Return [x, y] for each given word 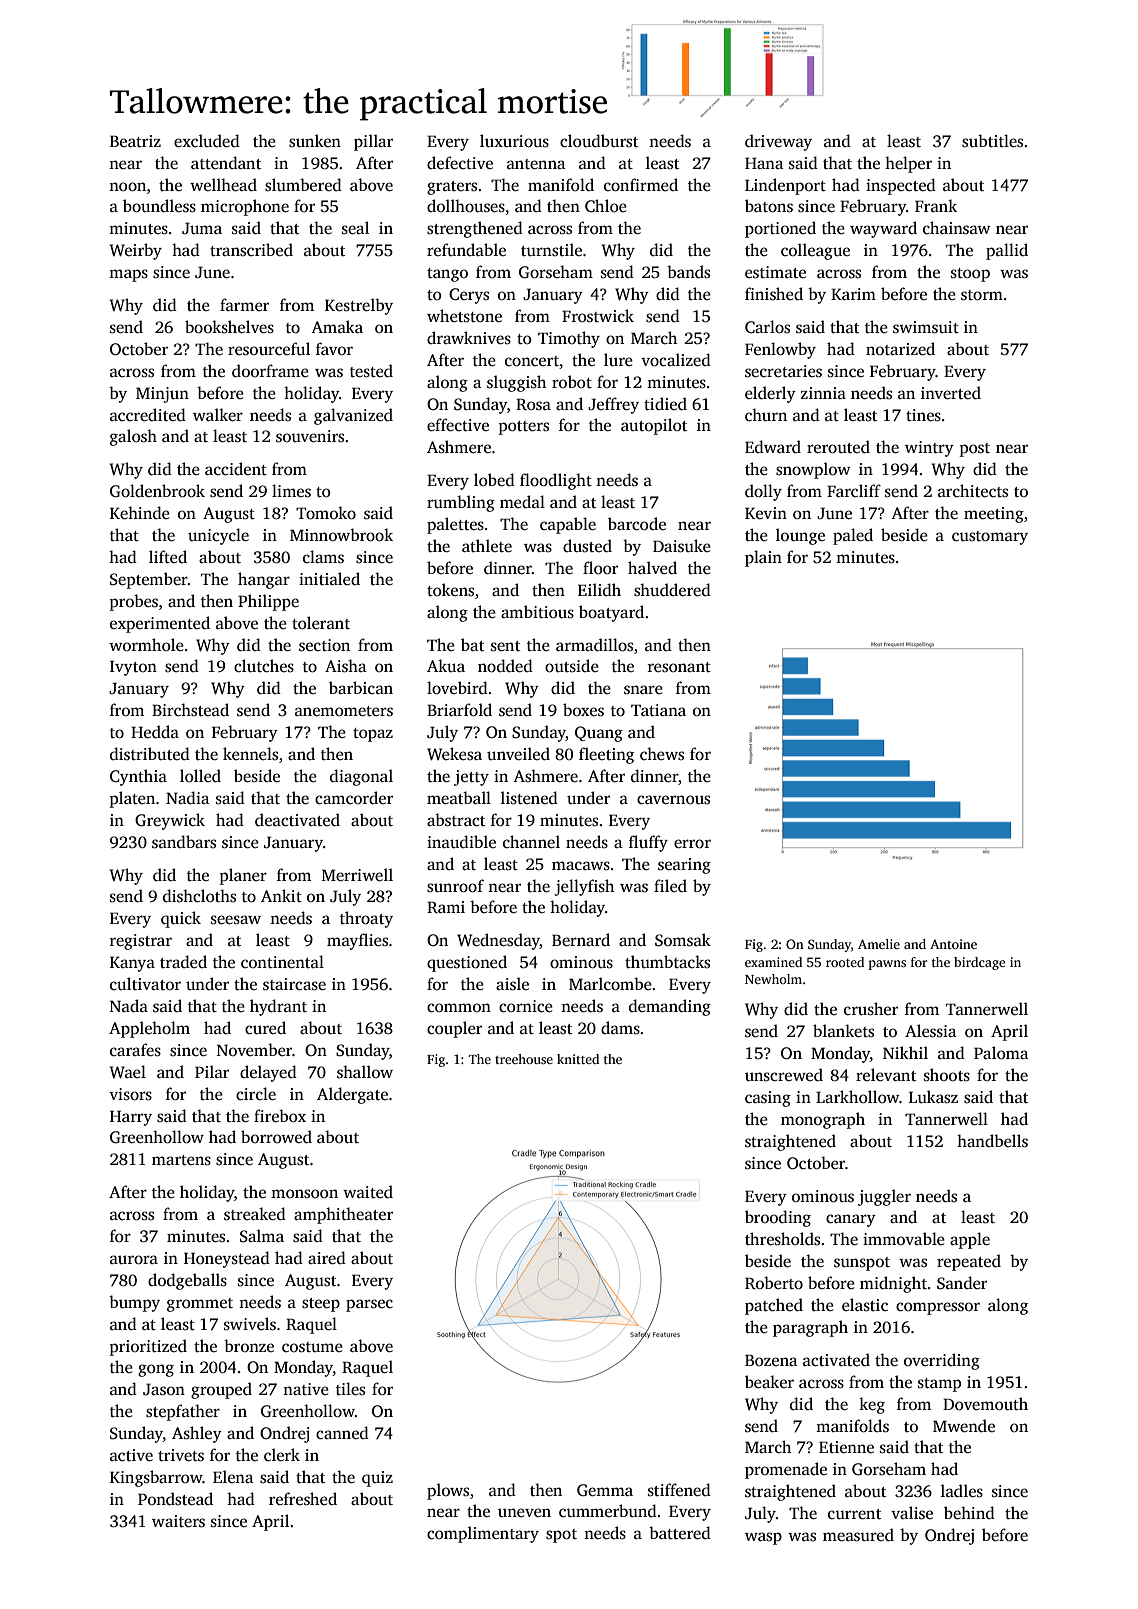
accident [236, 469]
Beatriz [135, 141]
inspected [901, 186]
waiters [178, 1521]
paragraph [810, 1328]
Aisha [345, 666]
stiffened [679, 1490]
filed [670, 886]
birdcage [979, 963]
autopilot [654, 426]
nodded [505, 666]
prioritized [148, 1347]
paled [853, 536]
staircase [294, 984]
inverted [951, 393]
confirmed [641, 185]
